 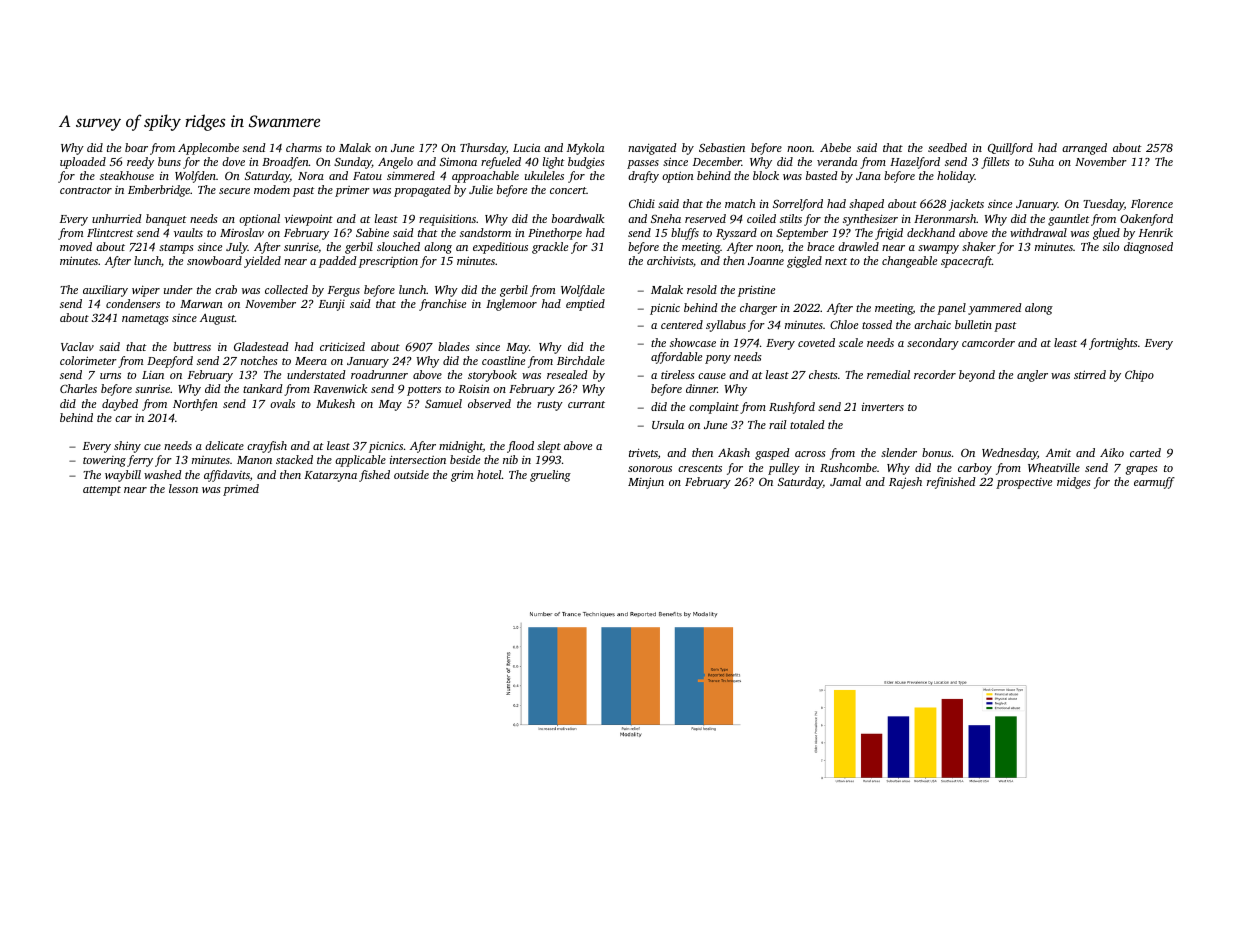 I want to click on totaled, so click(x=807, y=424).
